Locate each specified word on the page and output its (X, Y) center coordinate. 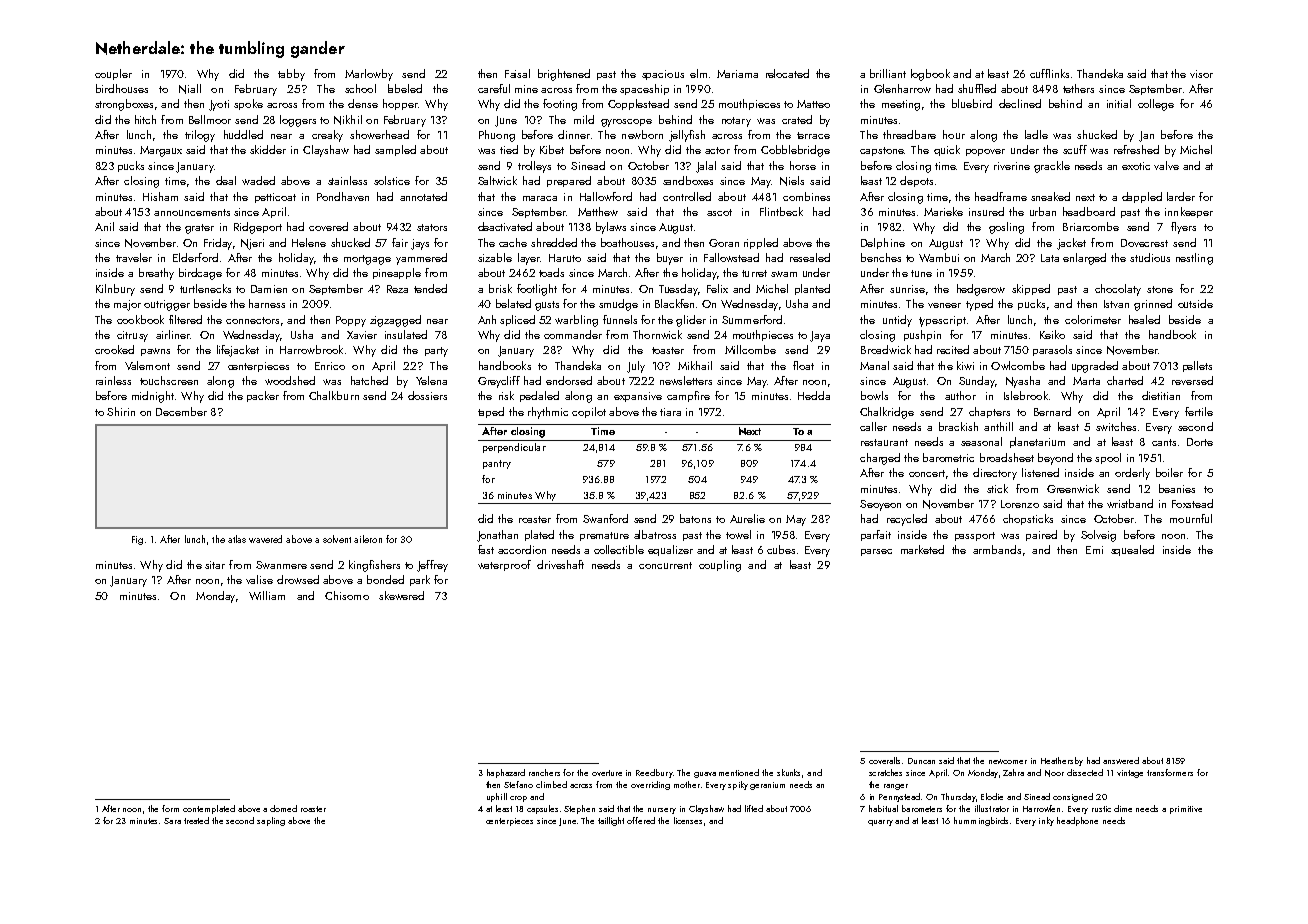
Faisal (517, 73)
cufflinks (1049, 73)
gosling (1006, 228)
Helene (309, 242)
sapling (271, 821)
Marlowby (369, 75)
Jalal (706, 167)
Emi (1094, 550)
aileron (368, 539)
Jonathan (497, 536)
